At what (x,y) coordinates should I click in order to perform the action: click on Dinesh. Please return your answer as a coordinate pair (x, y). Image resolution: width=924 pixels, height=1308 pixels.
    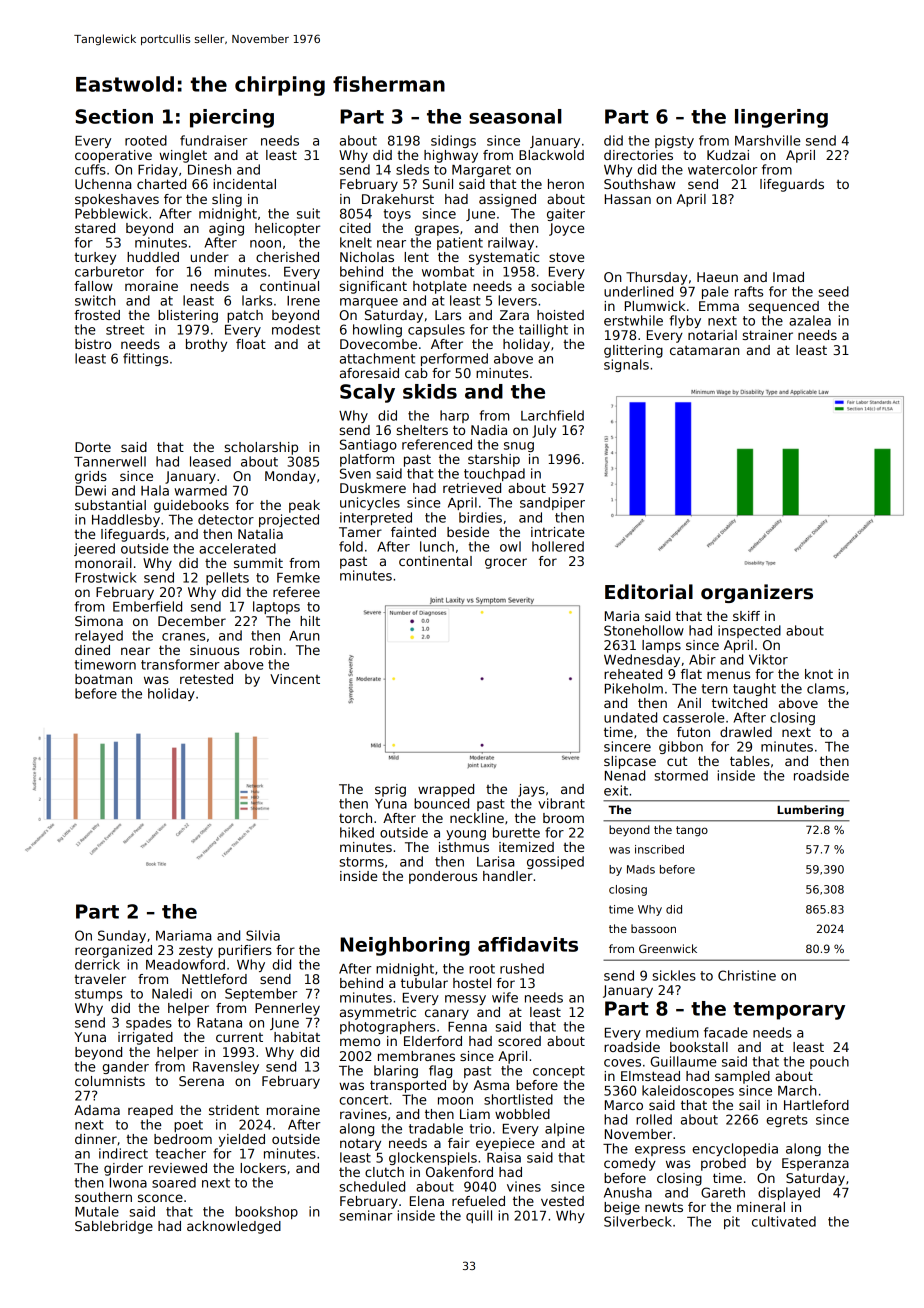
    Looking at the image, I should click on (209, 169).
